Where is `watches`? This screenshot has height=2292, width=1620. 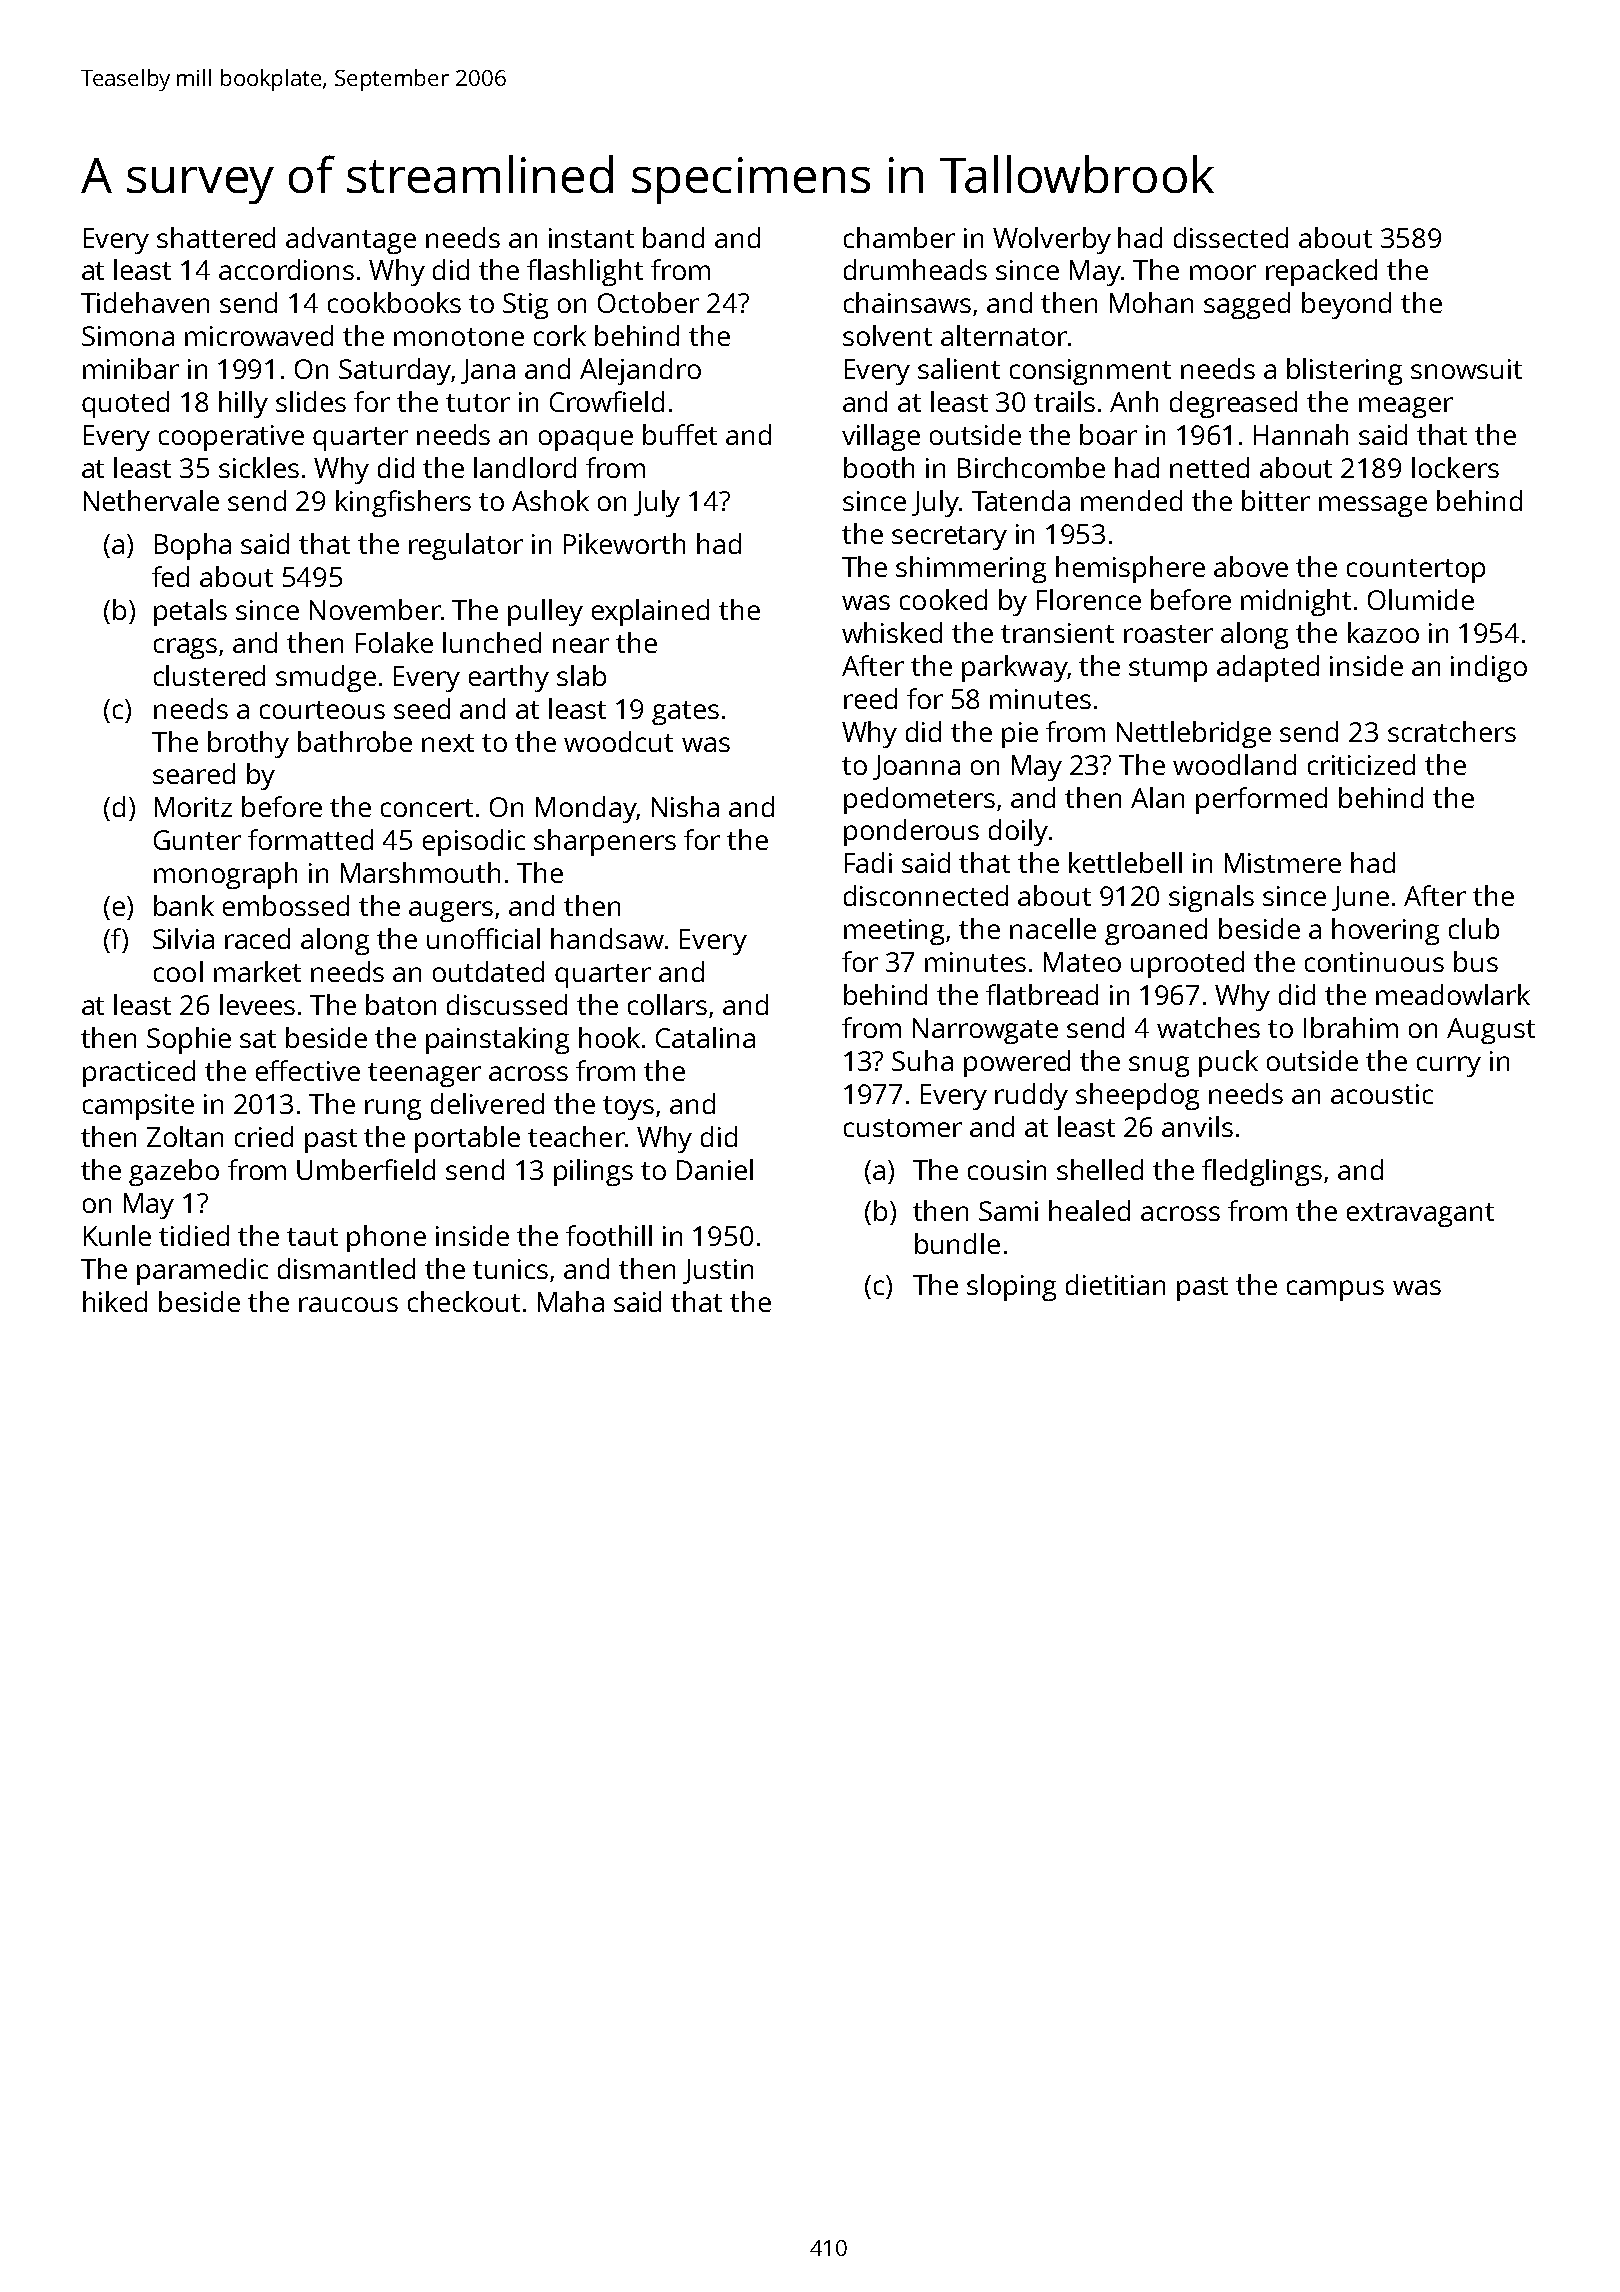 watches is located at coordinates (1208, 1027).
